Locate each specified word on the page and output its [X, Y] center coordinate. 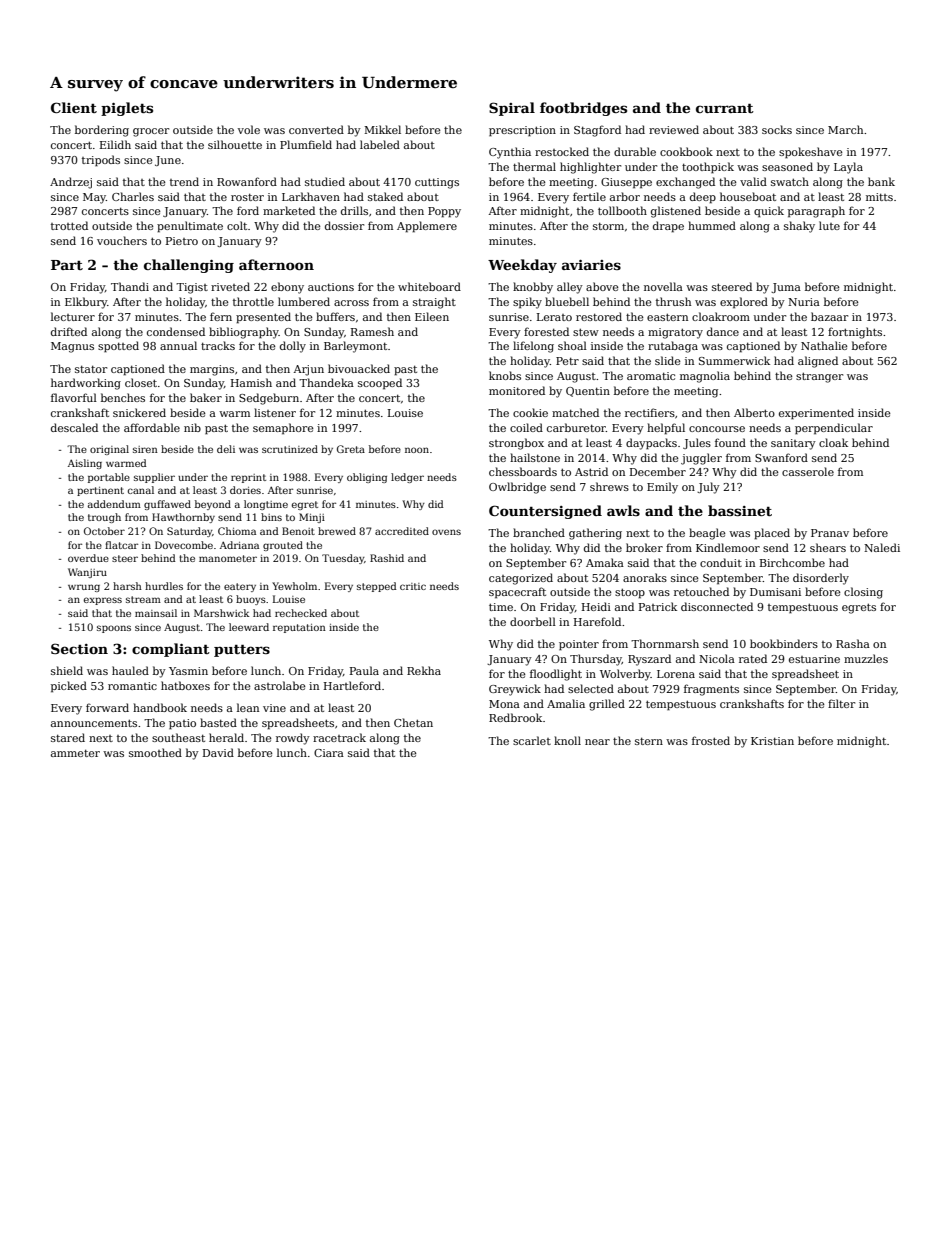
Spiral [512, 109]
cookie [530, 412]
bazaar [829, 316]
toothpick [708, 168]
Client [74, 107]
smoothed [155, 752]
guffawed [167, 505]
